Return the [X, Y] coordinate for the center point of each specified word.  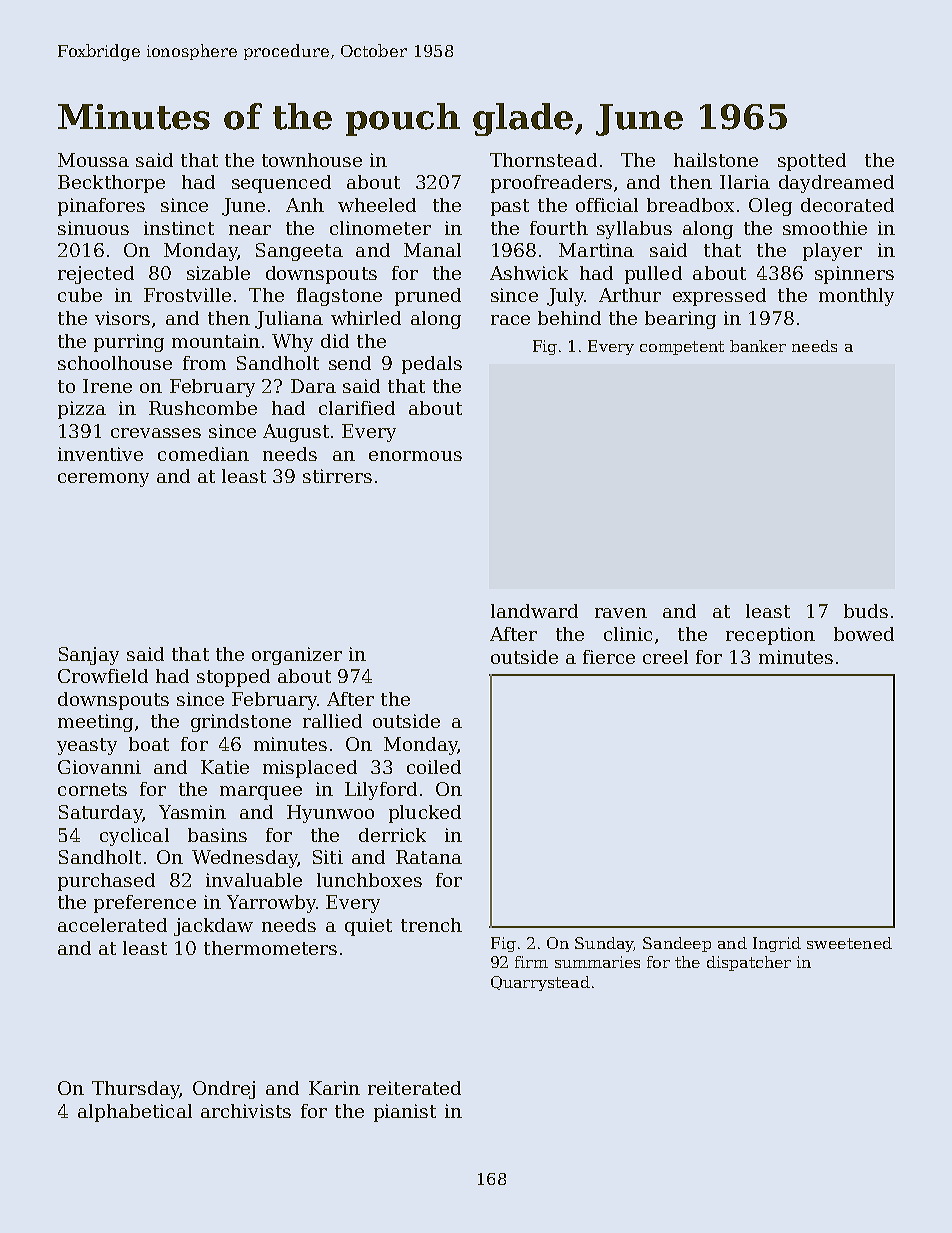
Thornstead [543, 160]
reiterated [414, 1088]
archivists [246, 1111]
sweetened [849, 943]
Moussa [93, 160]
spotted [812, 162]
